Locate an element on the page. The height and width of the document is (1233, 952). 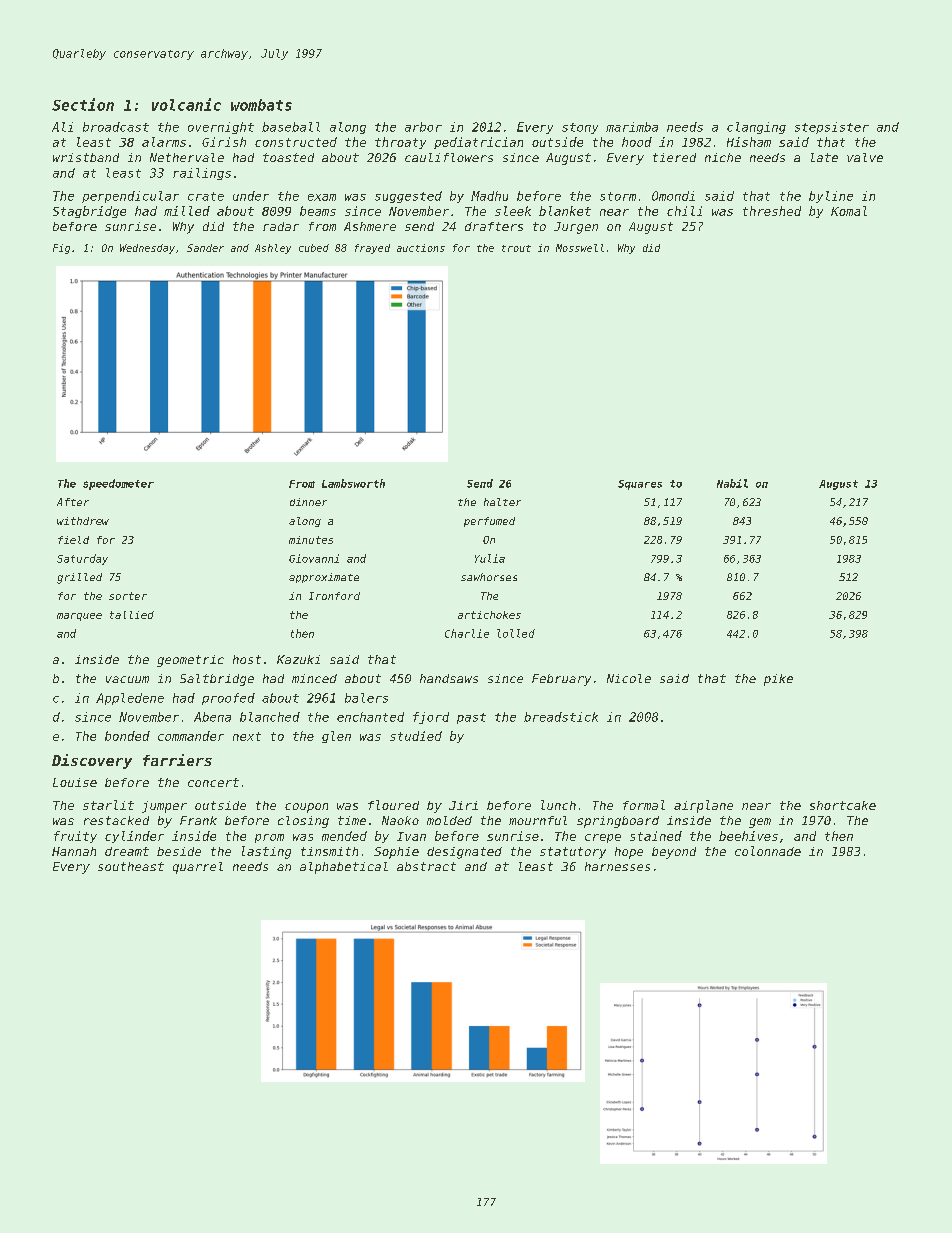
Nabil is located at coordinates (732, 483).
